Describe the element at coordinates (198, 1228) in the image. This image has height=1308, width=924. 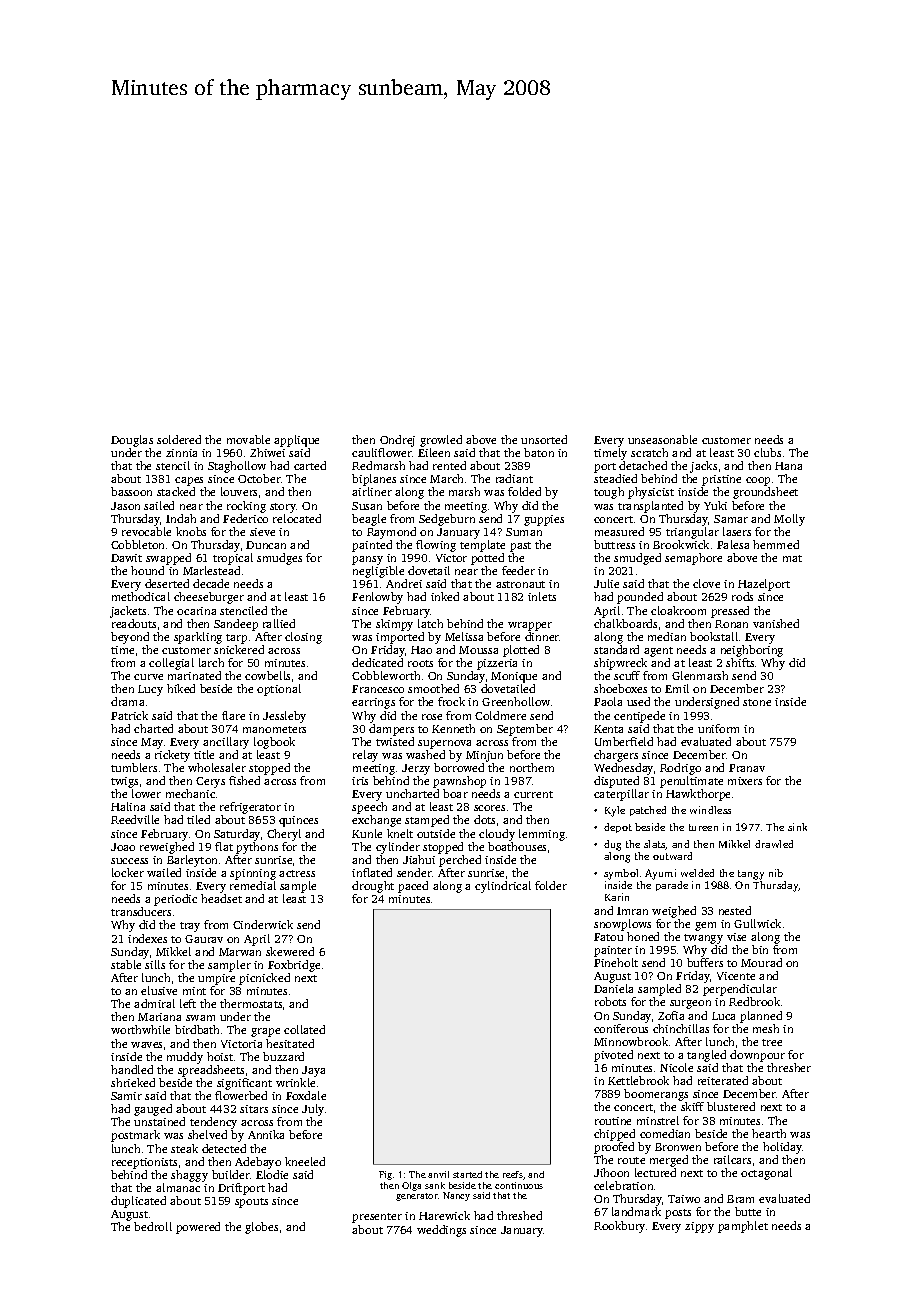
I see `powered` at that location.
